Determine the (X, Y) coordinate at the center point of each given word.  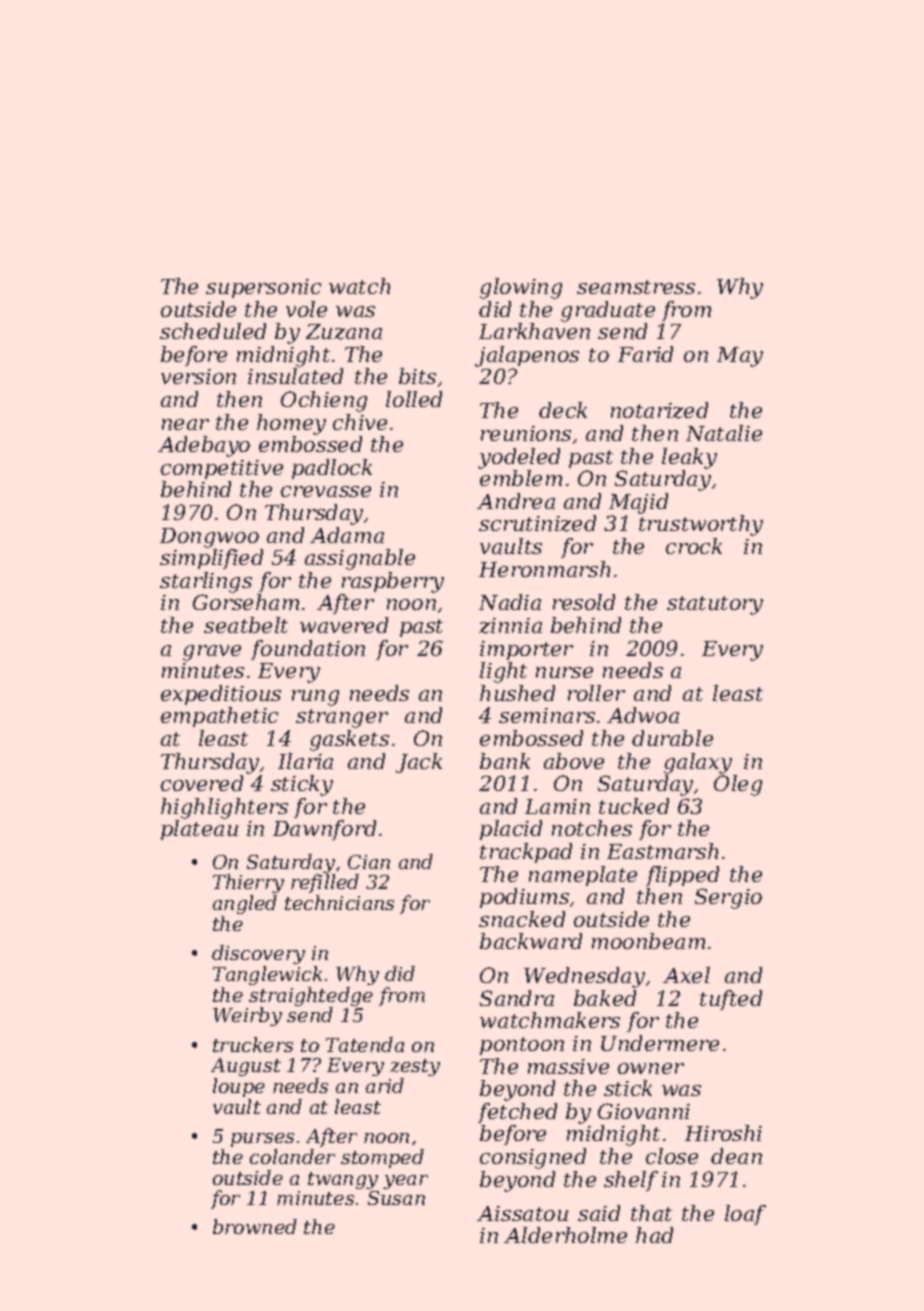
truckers (253, 1044)
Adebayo (204, 446)
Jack (419, 763)
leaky (689, 458)
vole (306, 309)
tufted (731, 1000)
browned (255, 1226)
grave (212, 653)
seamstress (636, 287)
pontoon (522, 1046)
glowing (521, 288)
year (405, 1182)
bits (417, 376)
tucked (634, 806)
